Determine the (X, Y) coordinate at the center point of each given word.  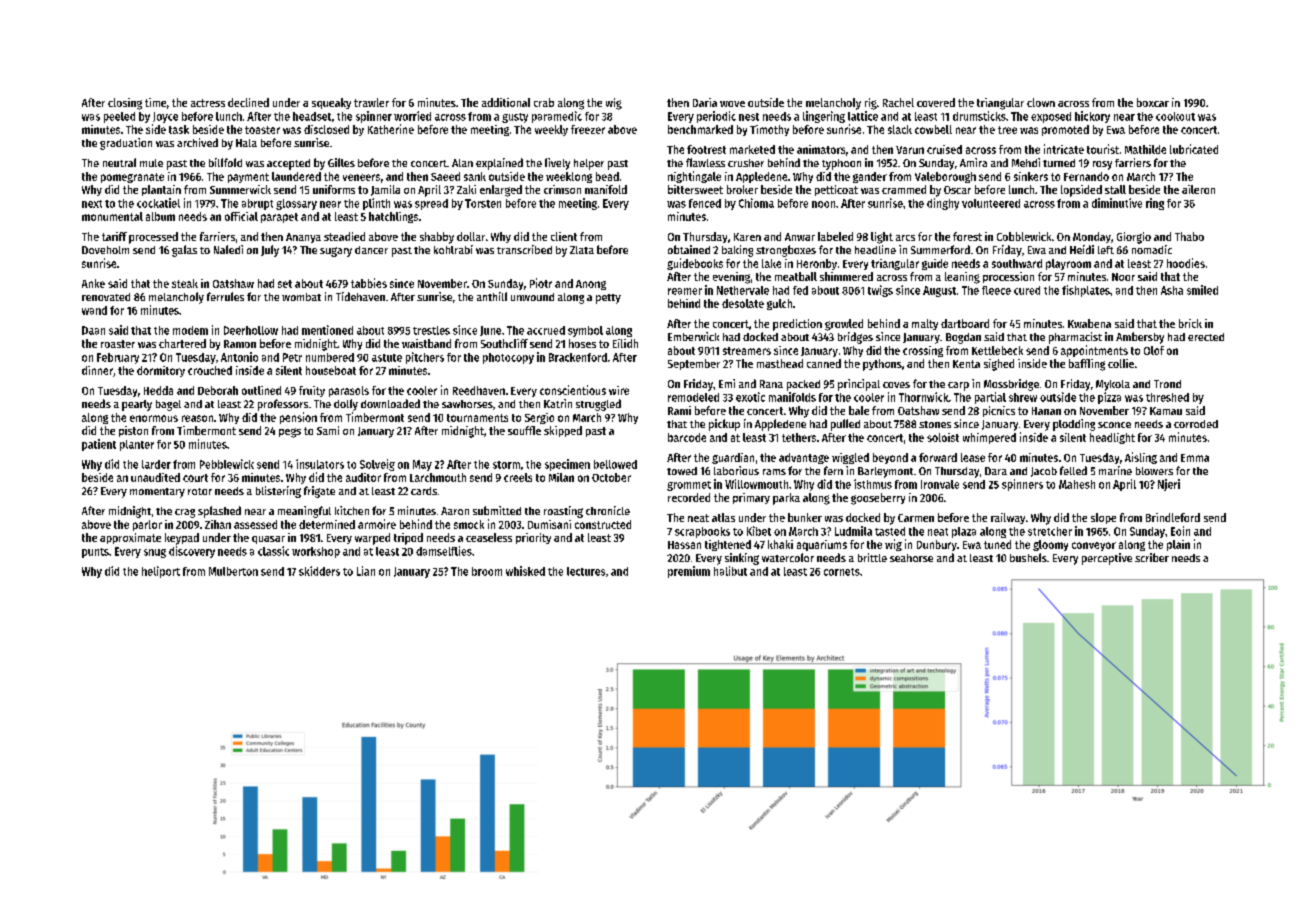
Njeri (1169, 485)
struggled (598, 405)
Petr (292, 357)
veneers (361, 177)
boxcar (1153, 102)
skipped (563, 431)
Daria (705, 102)
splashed (219, 512)
